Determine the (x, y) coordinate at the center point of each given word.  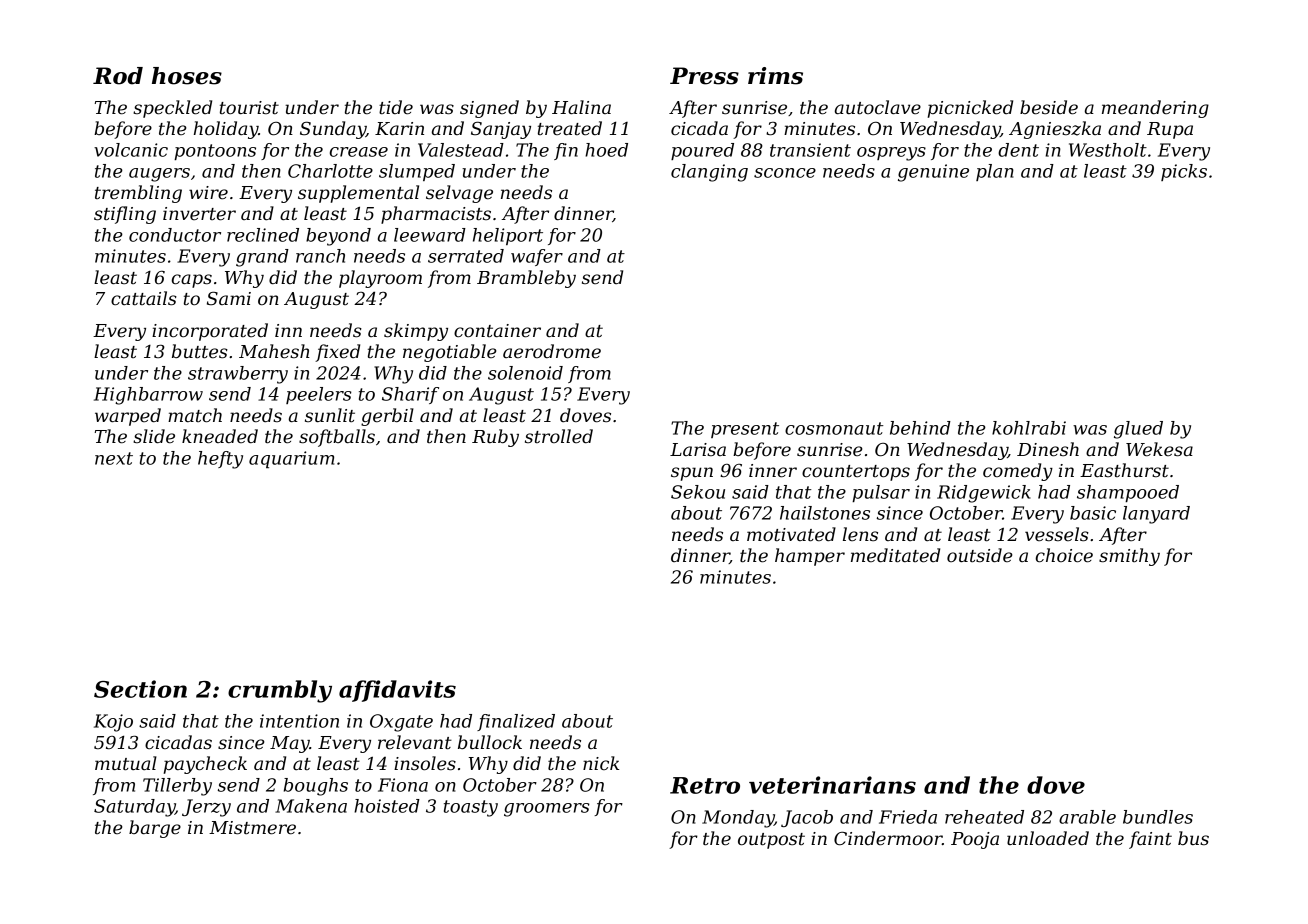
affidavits (397, 691)
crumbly (280, 691)
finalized (516, 722)
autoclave (878, 107)
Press (704, 76)
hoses (187, 76)
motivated (791, 534)
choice (1064, 555)
